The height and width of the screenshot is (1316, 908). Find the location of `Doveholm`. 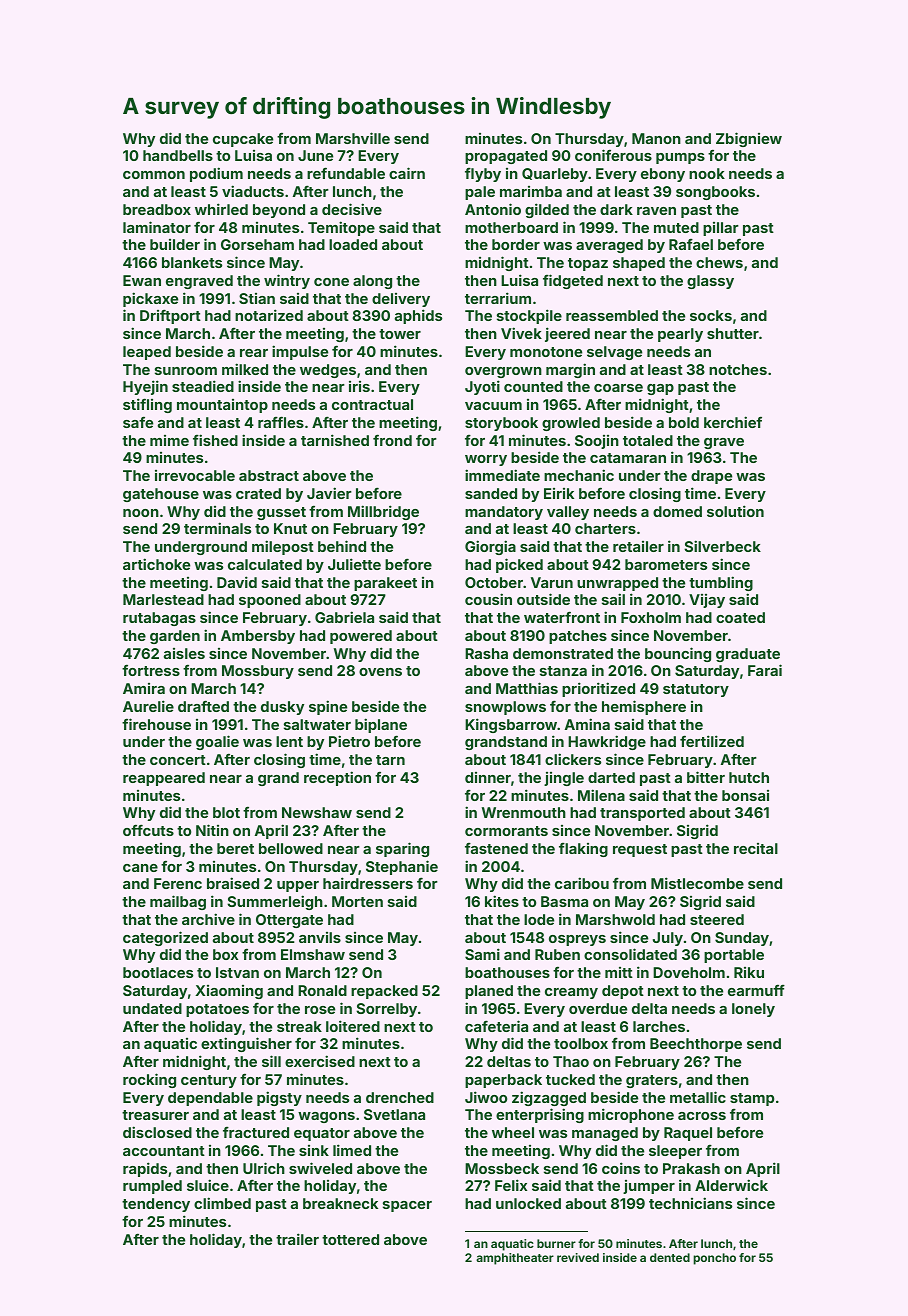

Doveholm is located at coordinates (689, 972).
